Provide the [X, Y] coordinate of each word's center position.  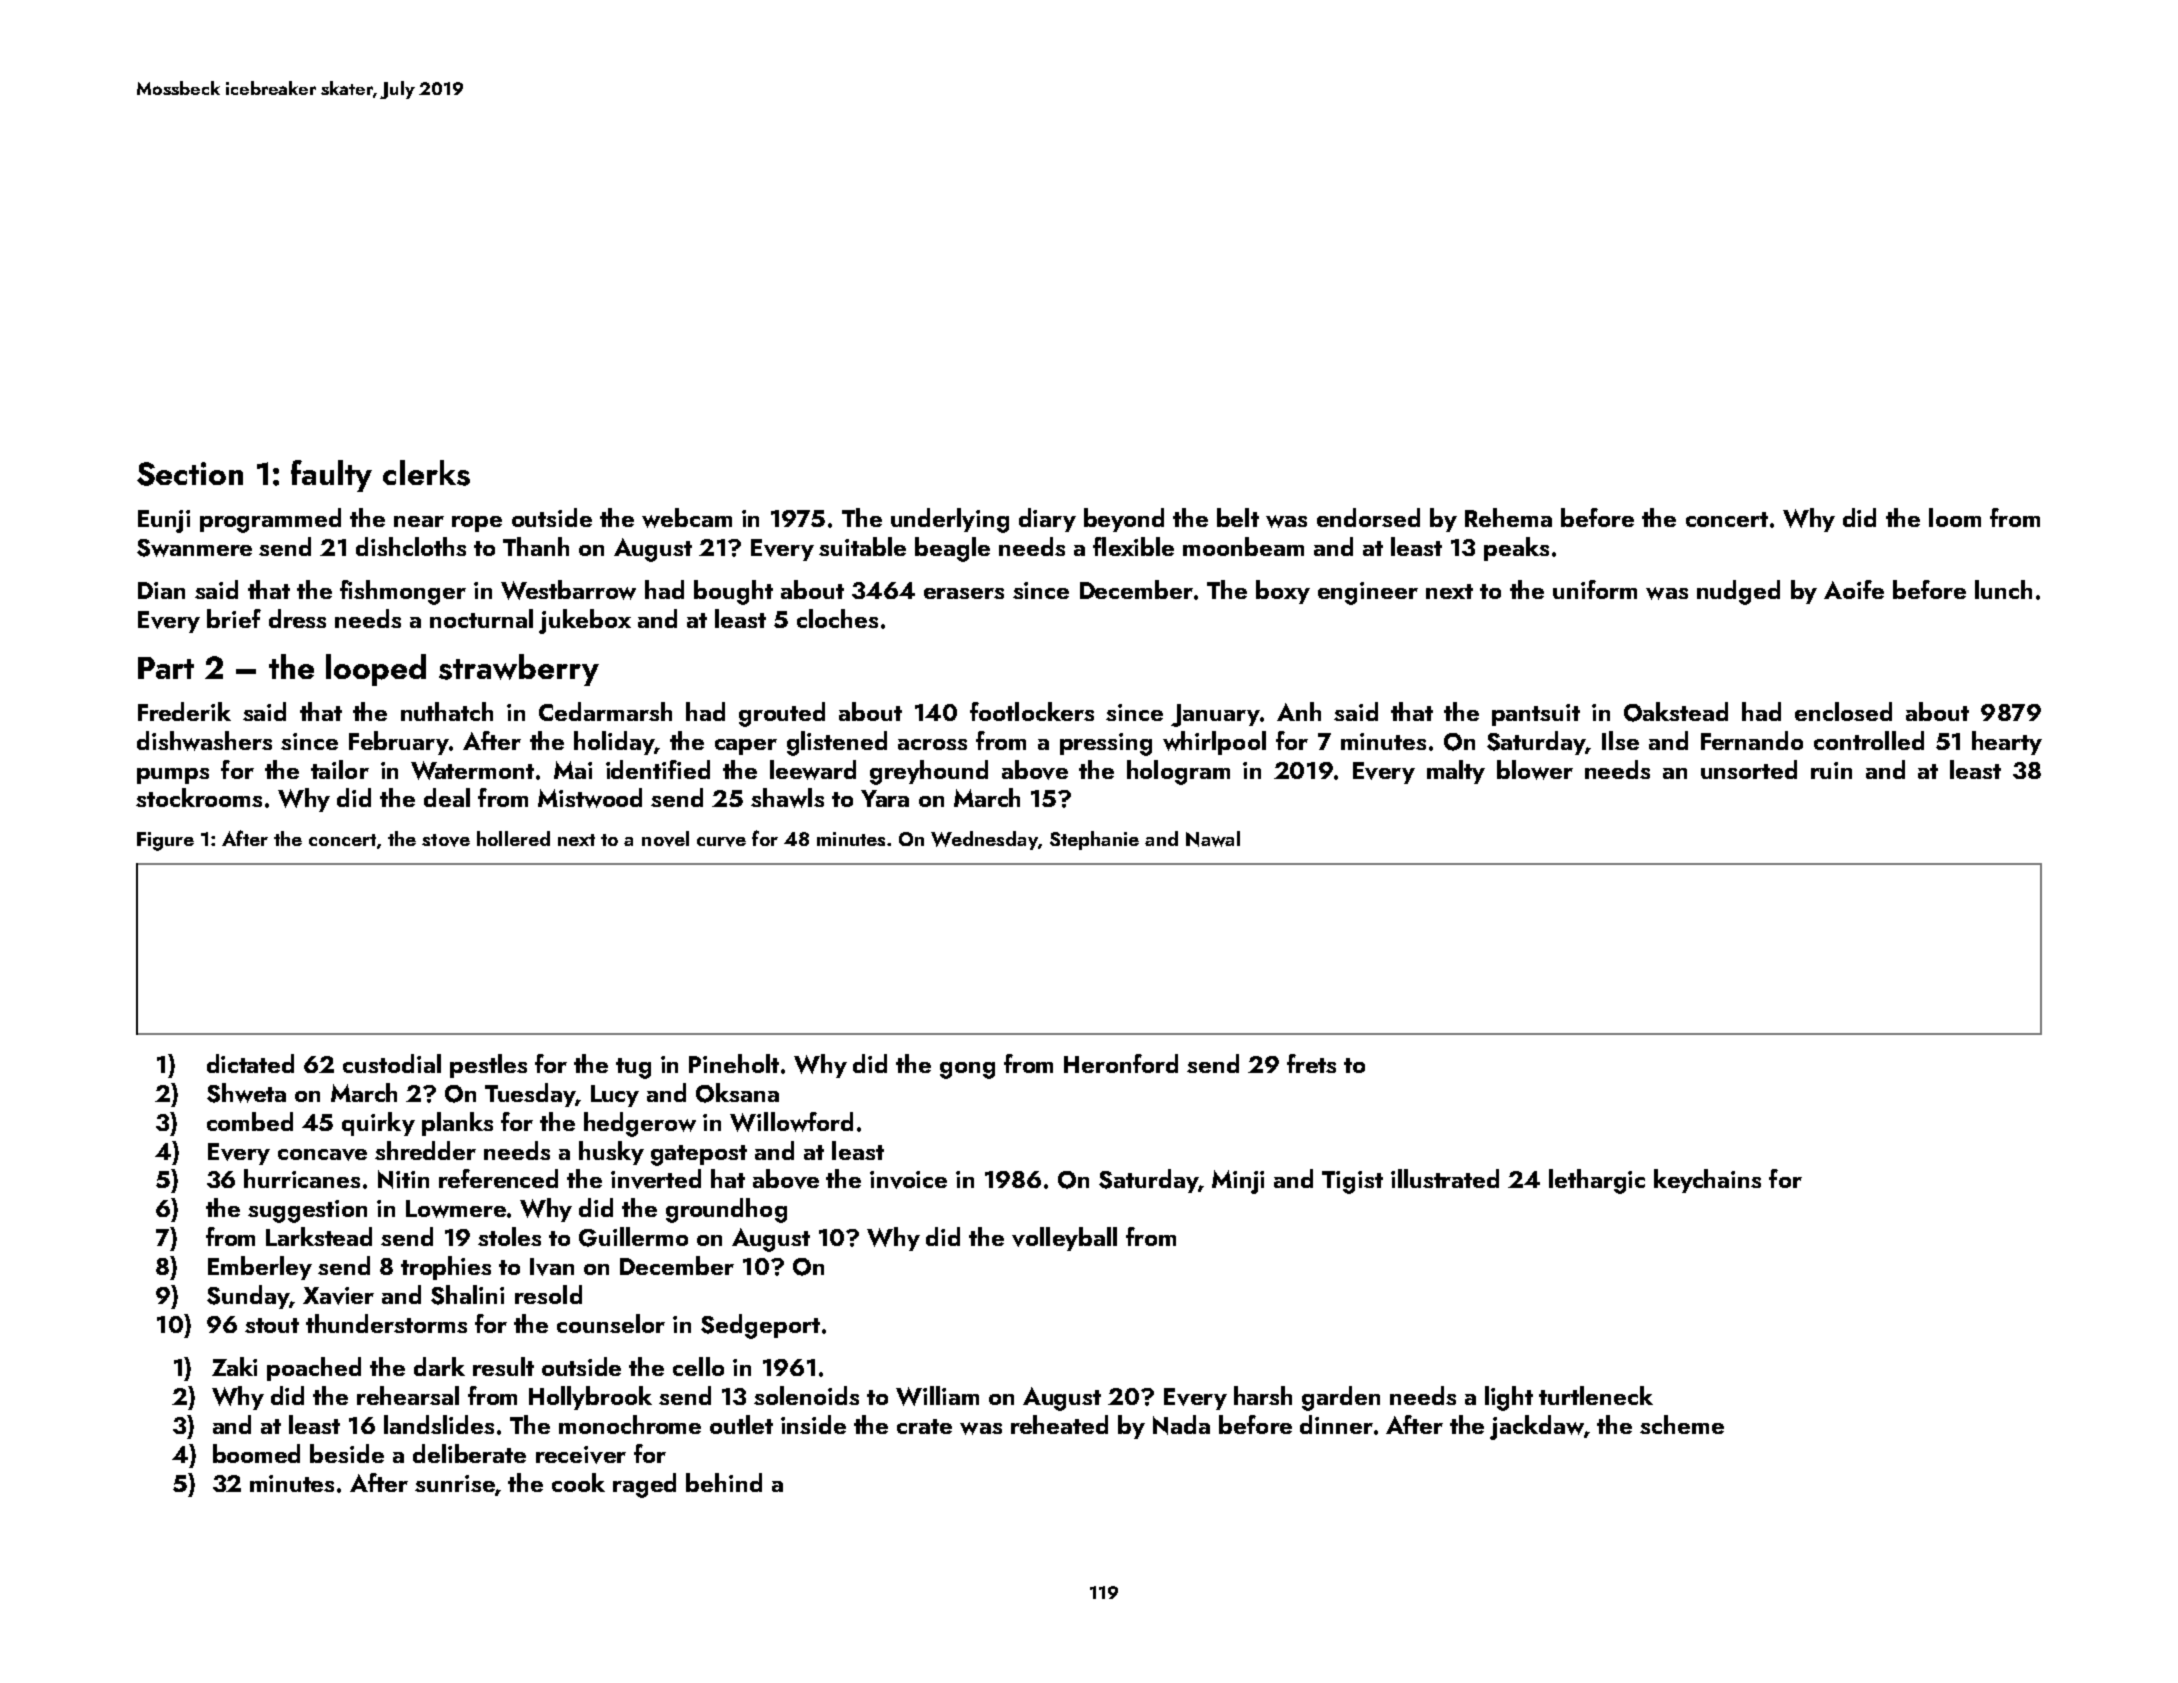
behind [724, 1482]
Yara [885, 798]
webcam [687, 518]
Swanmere [194, 548]
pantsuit [1536, 715]
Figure [165, 841]
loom [1955, 517]
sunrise [455, 1483]
